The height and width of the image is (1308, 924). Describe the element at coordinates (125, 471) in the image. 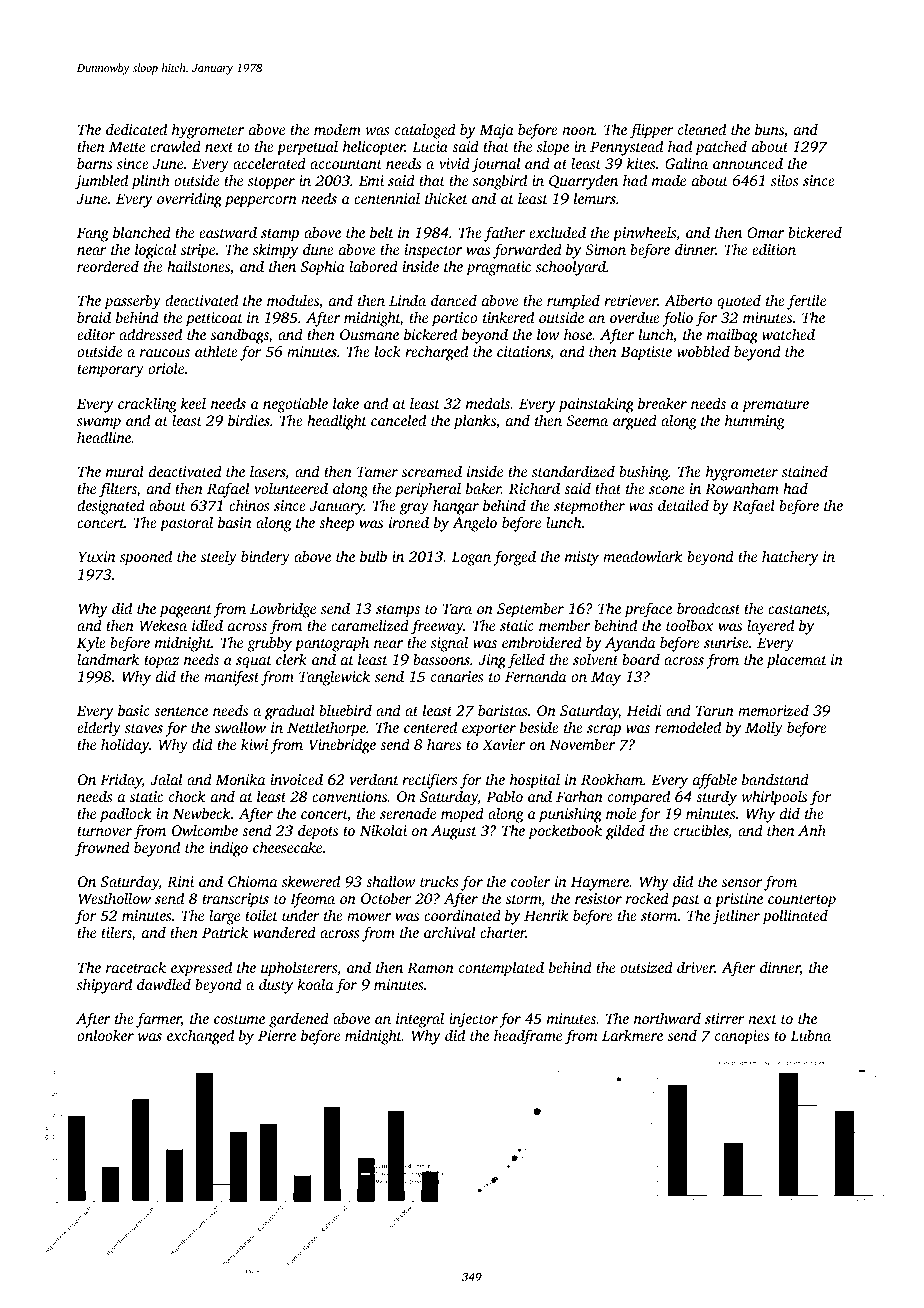

I see `mural` at that location.
